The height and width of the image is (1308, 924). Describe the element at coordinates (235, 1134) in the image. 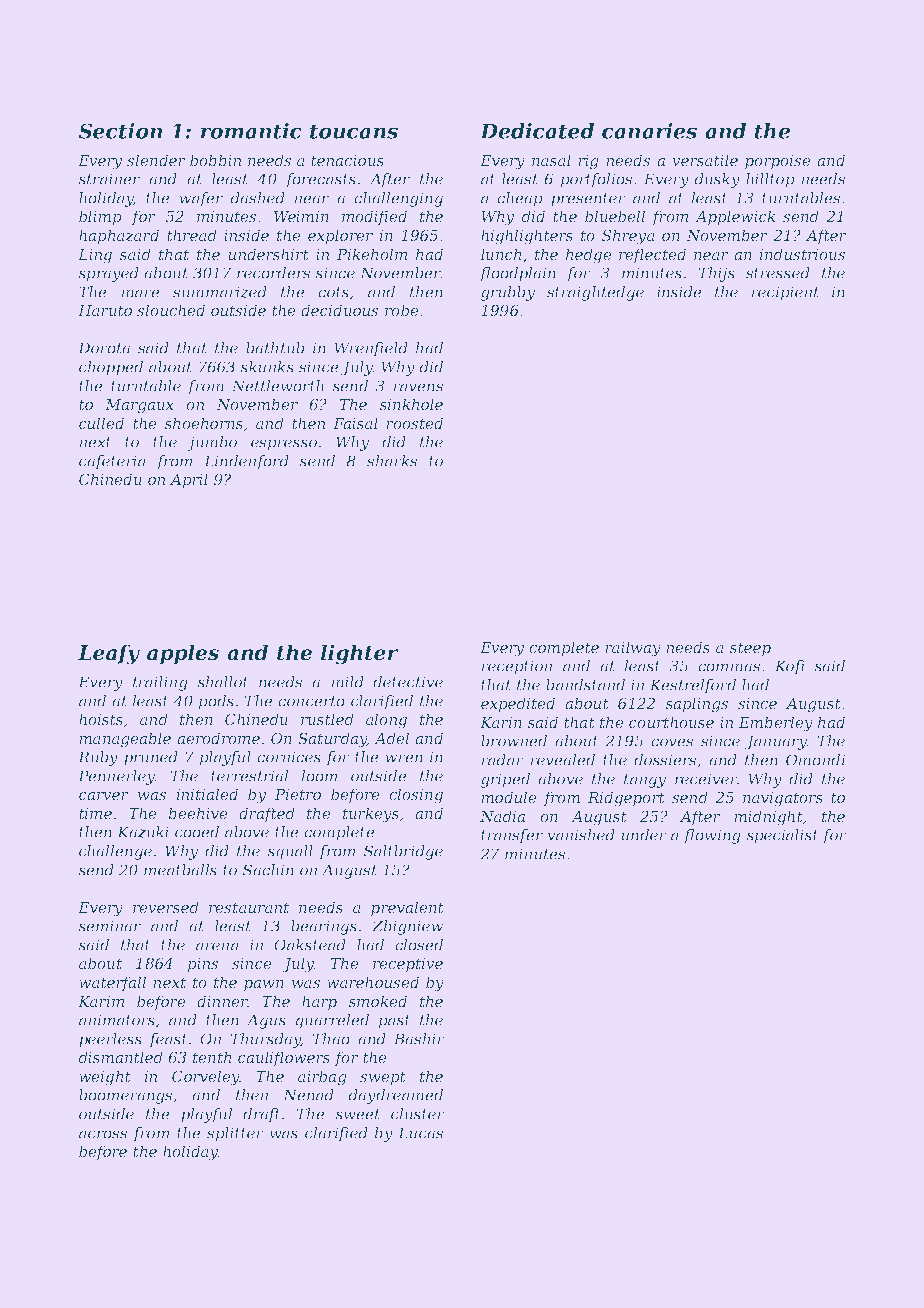

I see `splitter` at that location.
